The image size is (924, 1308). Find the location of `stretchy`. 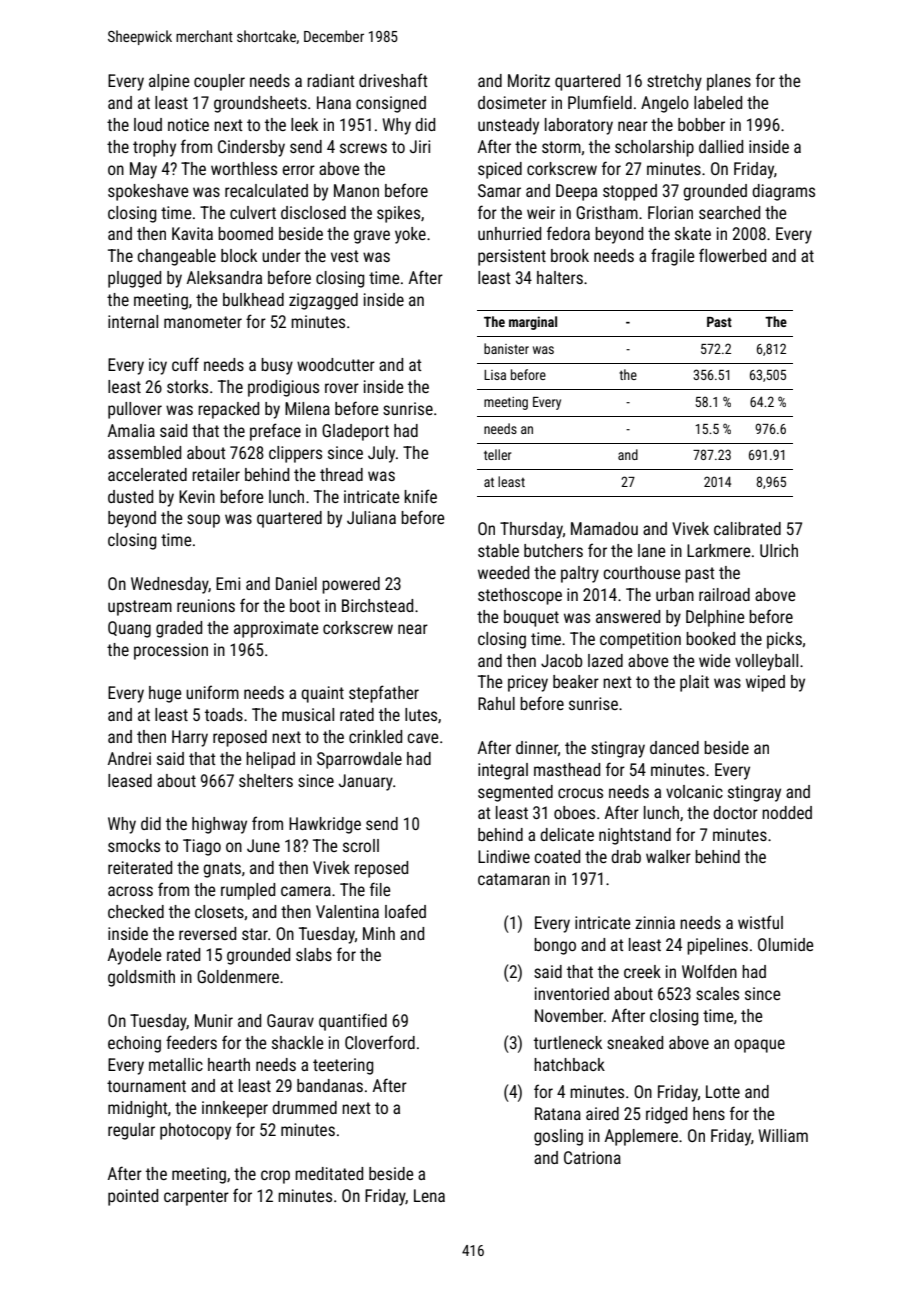

stretchy is located at coordinates (674, 82).
